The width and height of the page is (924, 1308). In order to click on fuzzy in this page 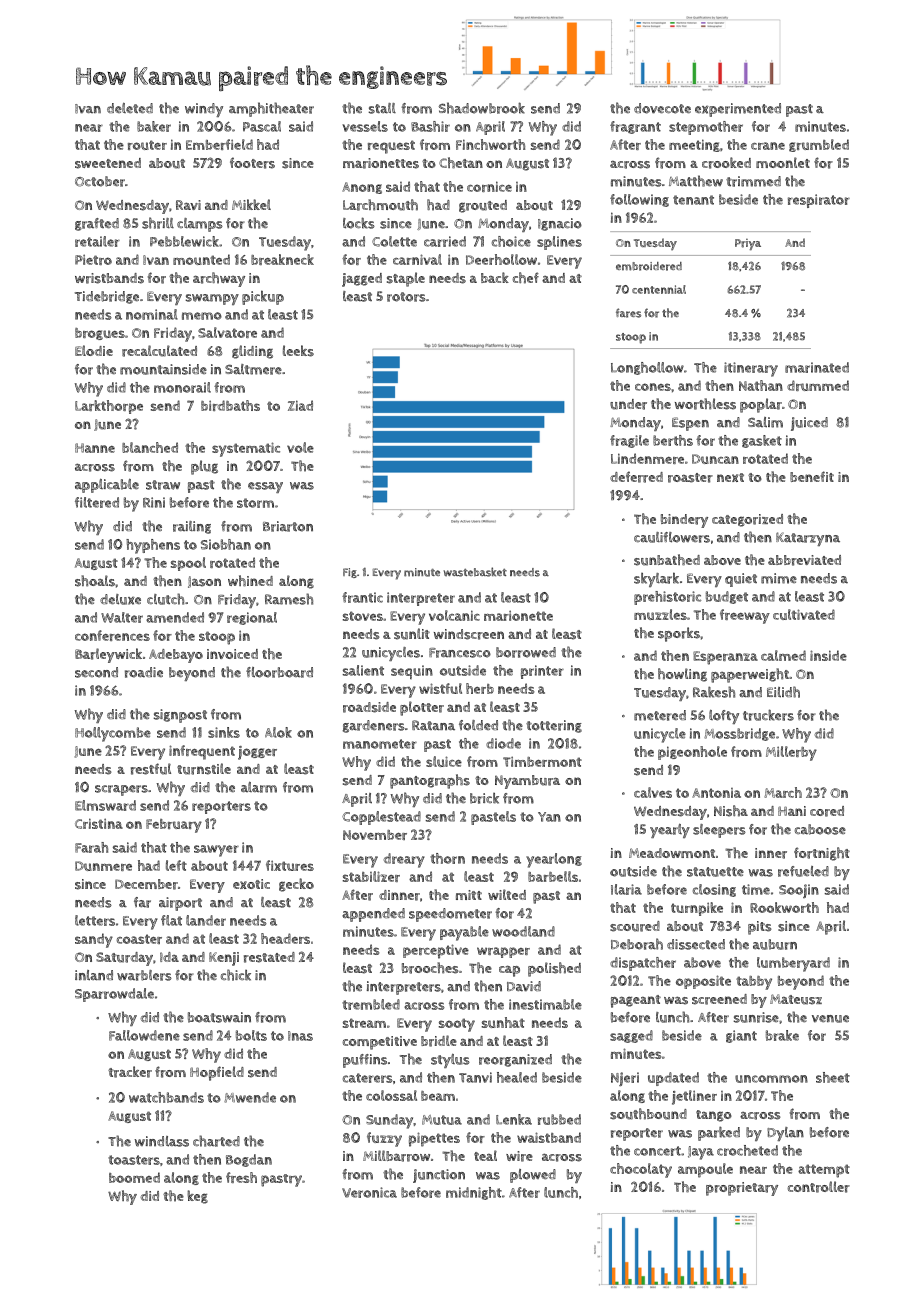, I will do `click(384, 1139)`.
